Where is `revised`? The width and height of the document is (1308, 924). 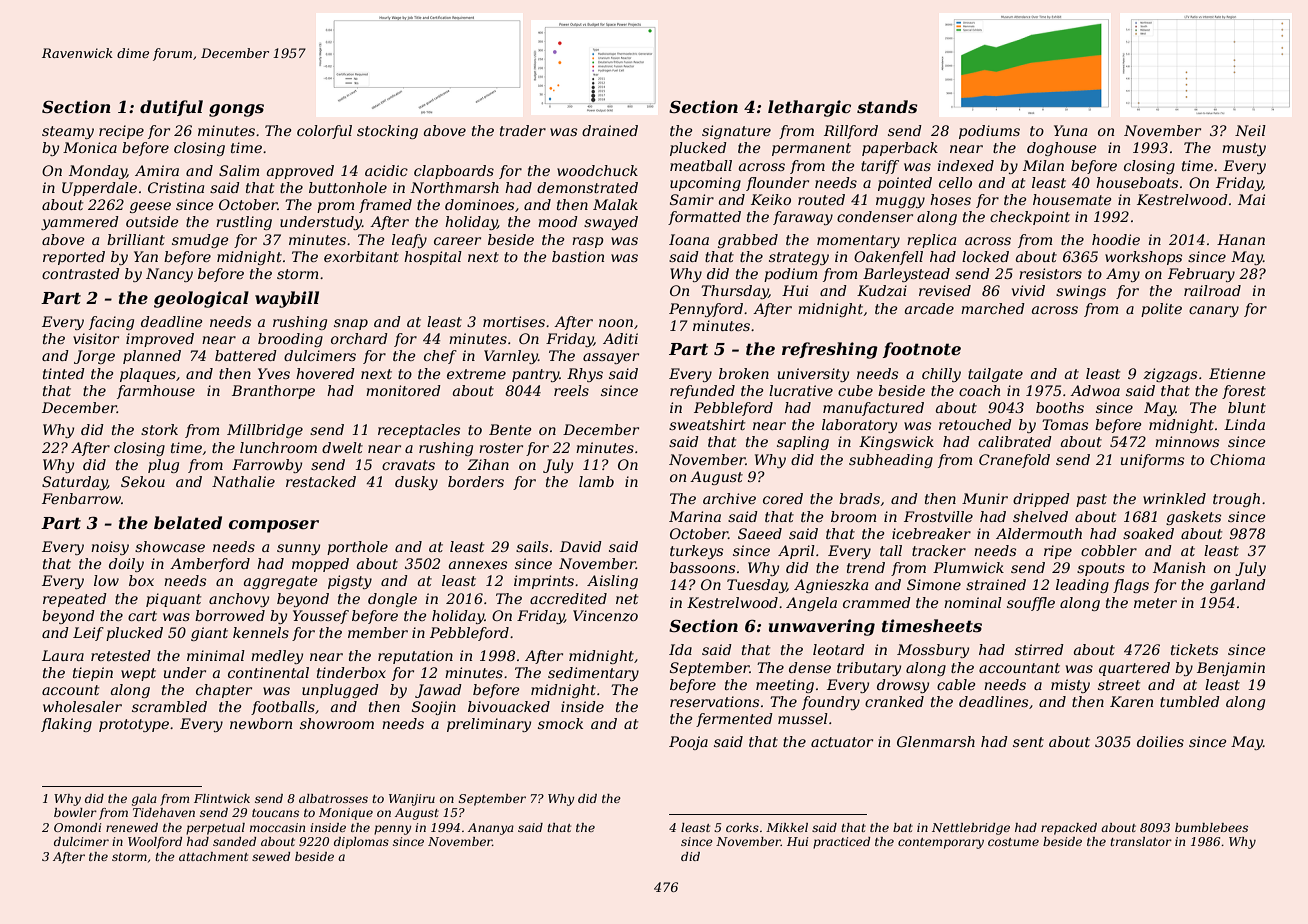
revised is located at coordinates (945, 290).
